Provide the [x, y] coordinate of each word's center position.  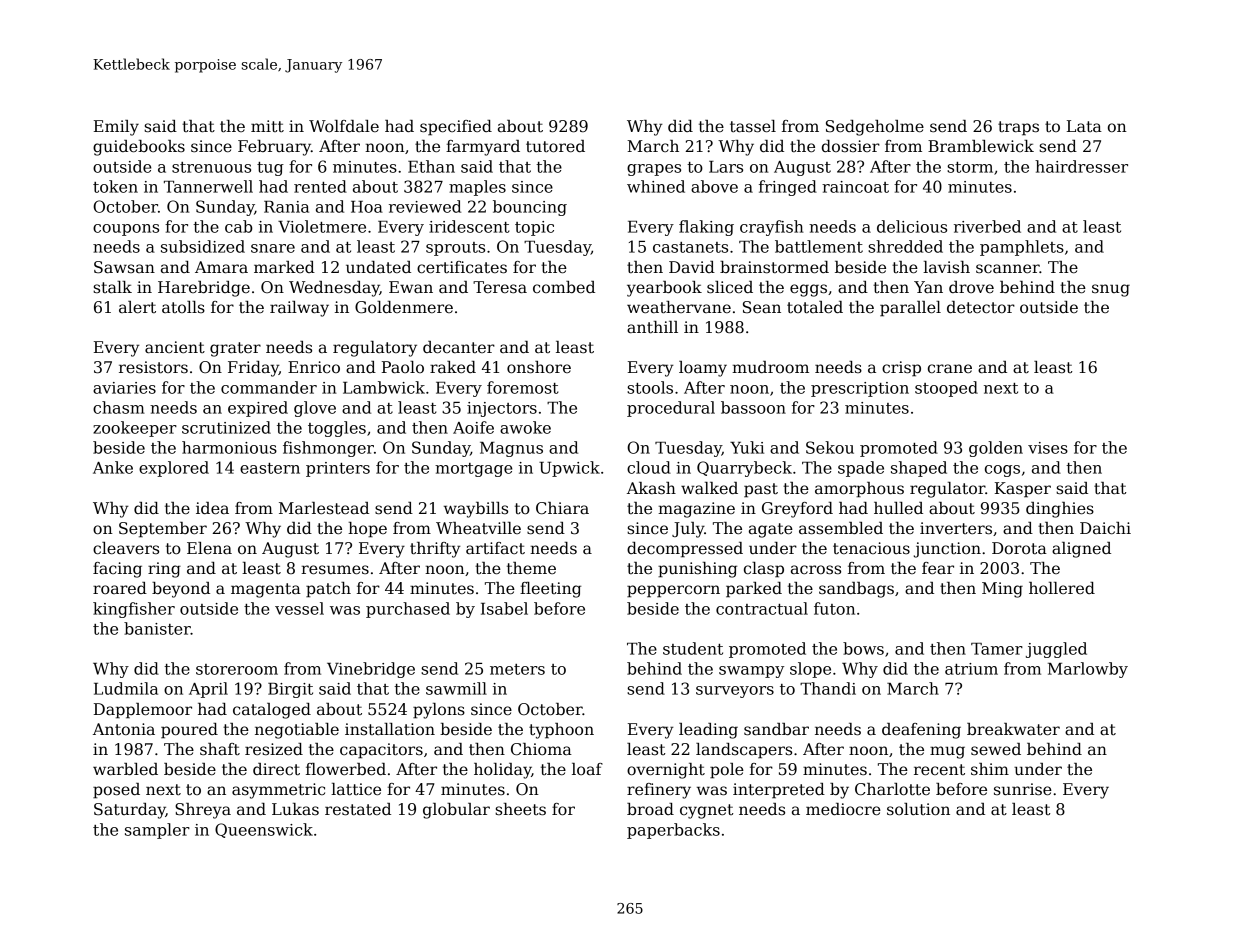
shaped [919, 469]
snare [273, 248]
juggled [1056, 650]
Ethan [431, 166]
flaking [706, 228]
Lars [726, 167]
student [693, 648]
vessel [299, 608]
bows [863, 648]
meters [517, 669]
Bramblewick [981, 146]
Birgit [290, 690]
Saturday [130, 811]
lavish [946, 267]
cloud [649, 467]
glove [315, 409]
